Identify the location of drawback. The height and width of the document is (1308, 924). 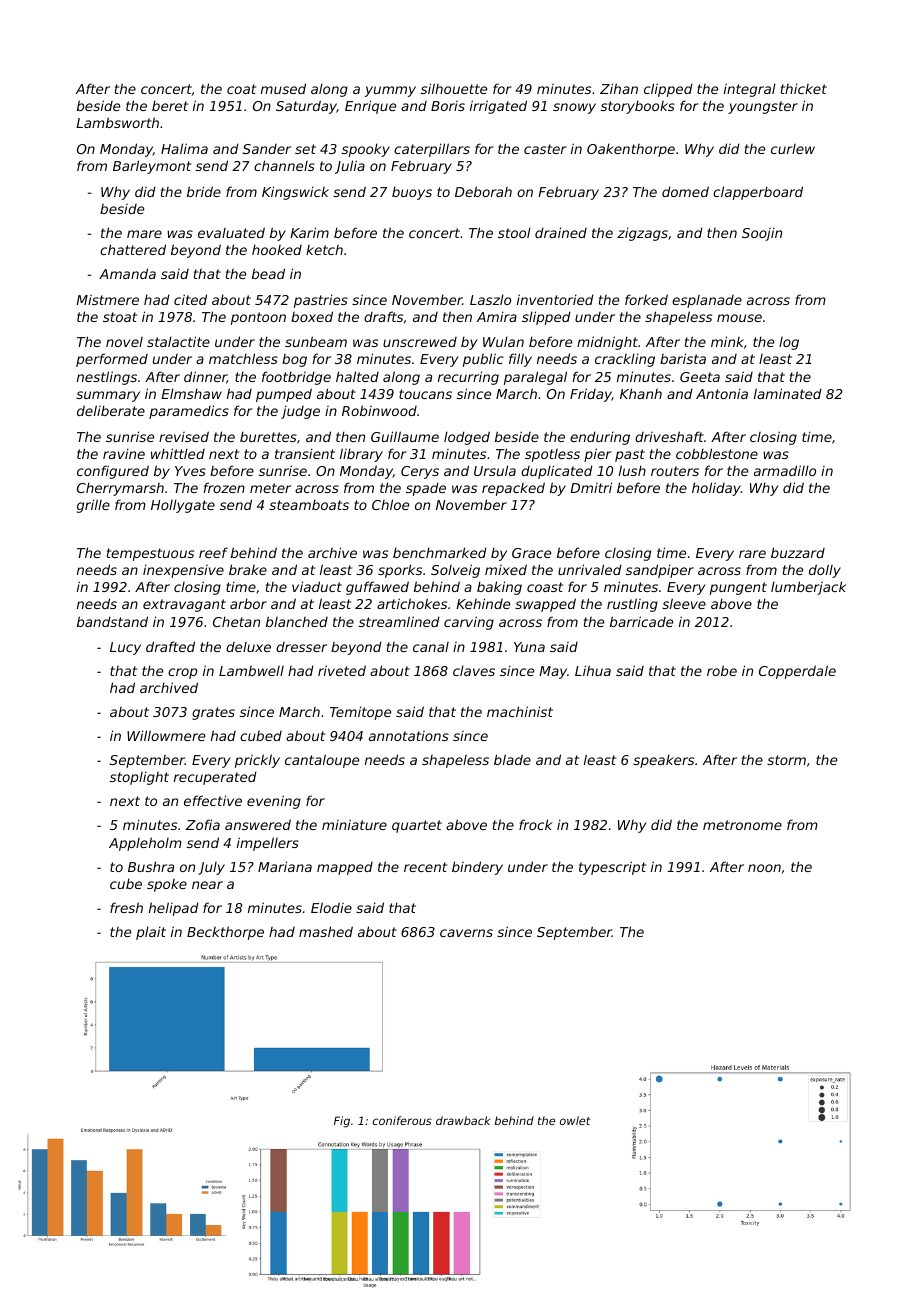
(463, 1120).
